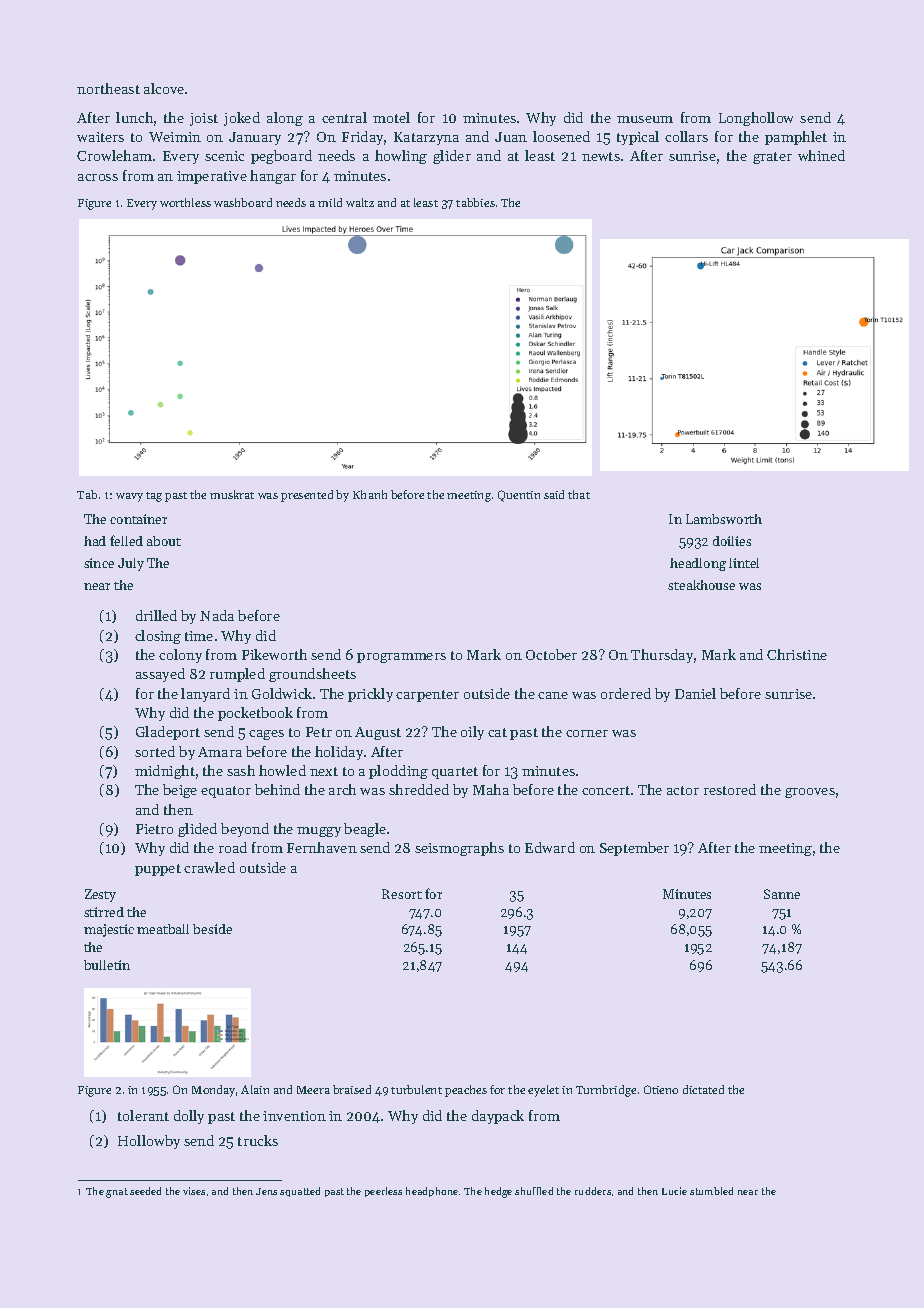 The image size is (924, 1308). What do you see at coordinates (212, 929) in the screenshot?
I see `beside` at bounding box center [212, 929].
